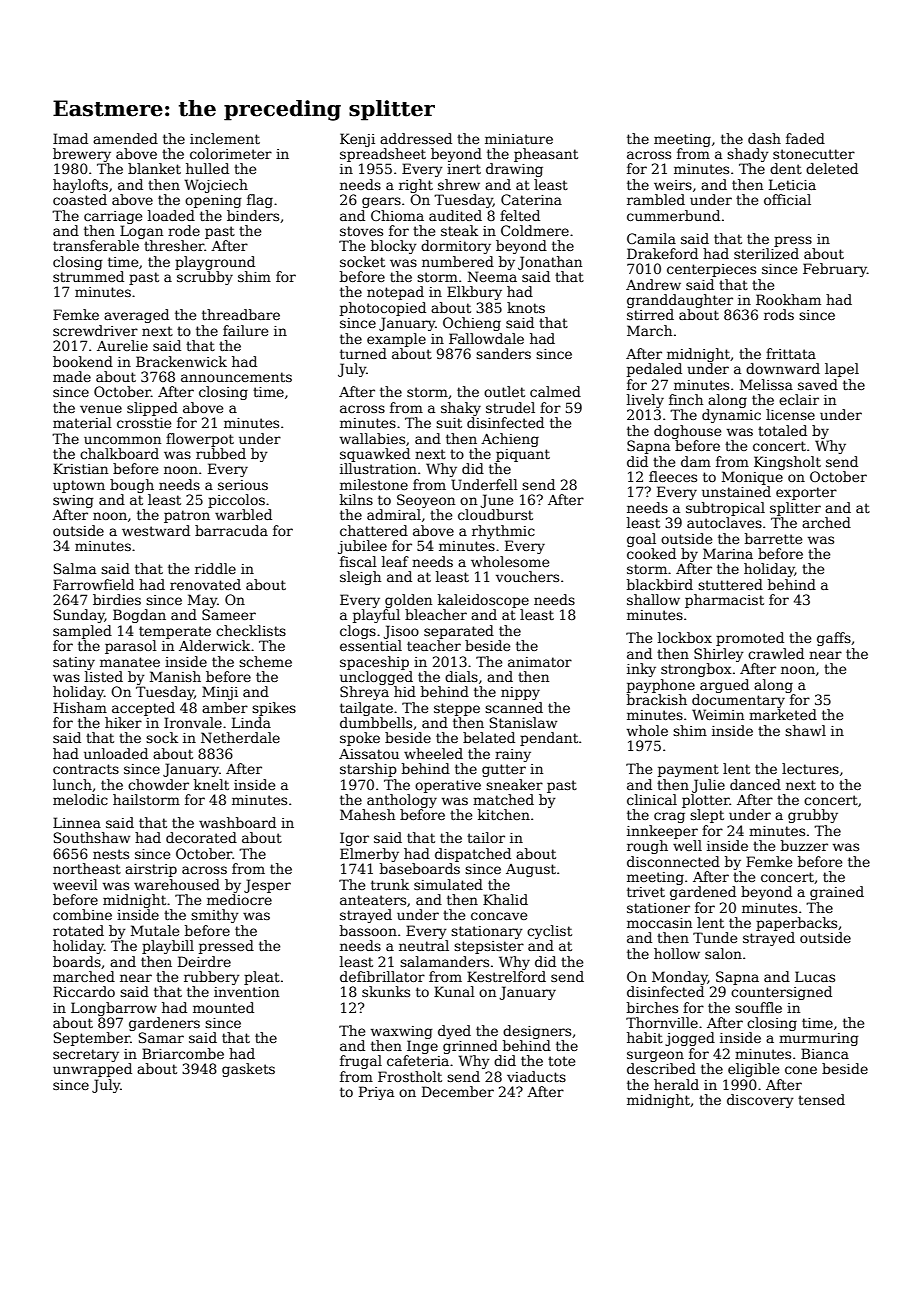 The image size is (924, 1308). I want to click on unwrapped, so click(92, 1070).
